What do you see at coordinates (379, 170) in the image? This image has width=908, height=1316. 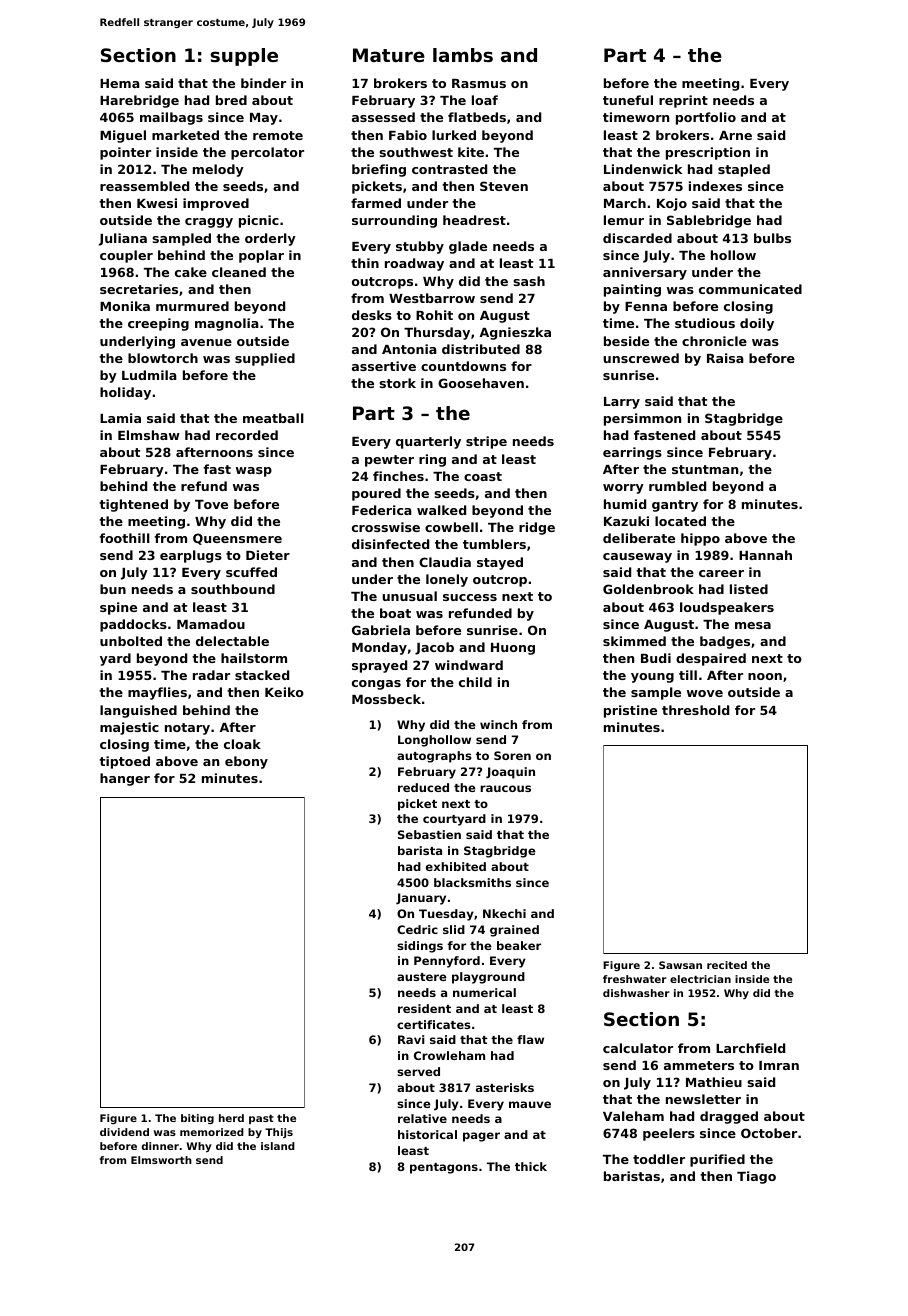 I see `briefing` at bounding box center [379, 170].
